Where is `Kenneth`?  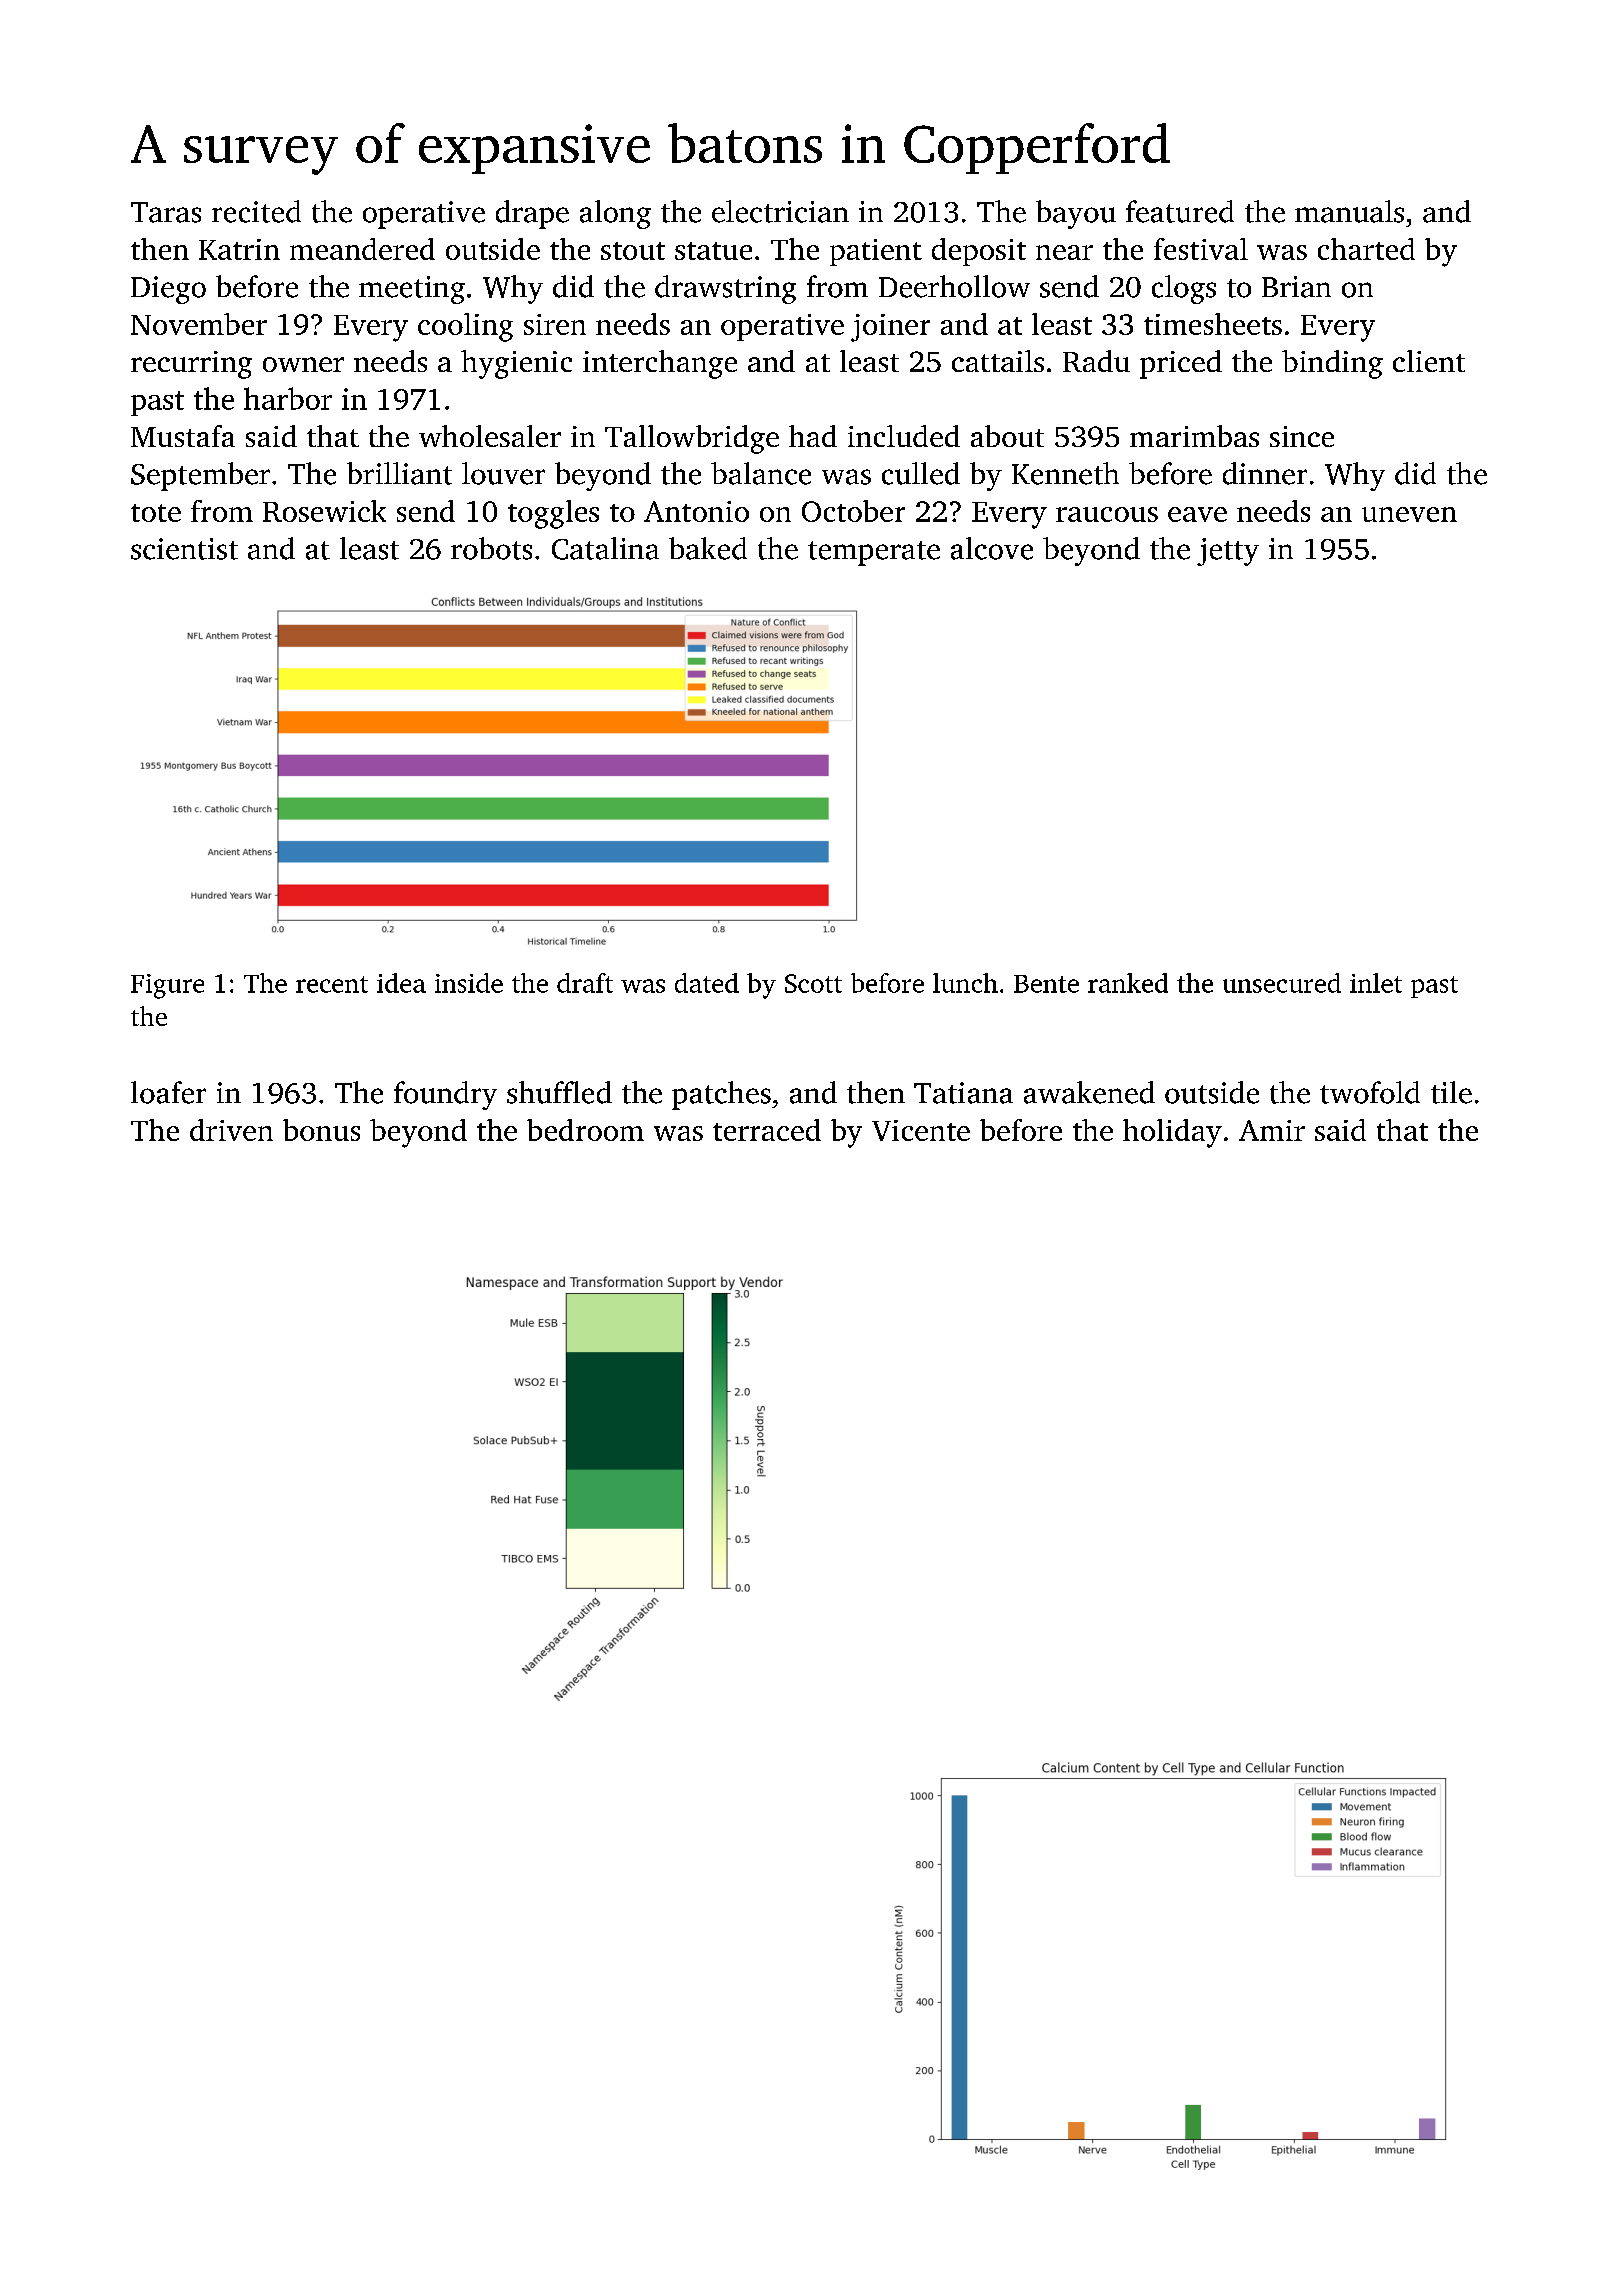 Kenneth is located at coordinates (1065, 473).
